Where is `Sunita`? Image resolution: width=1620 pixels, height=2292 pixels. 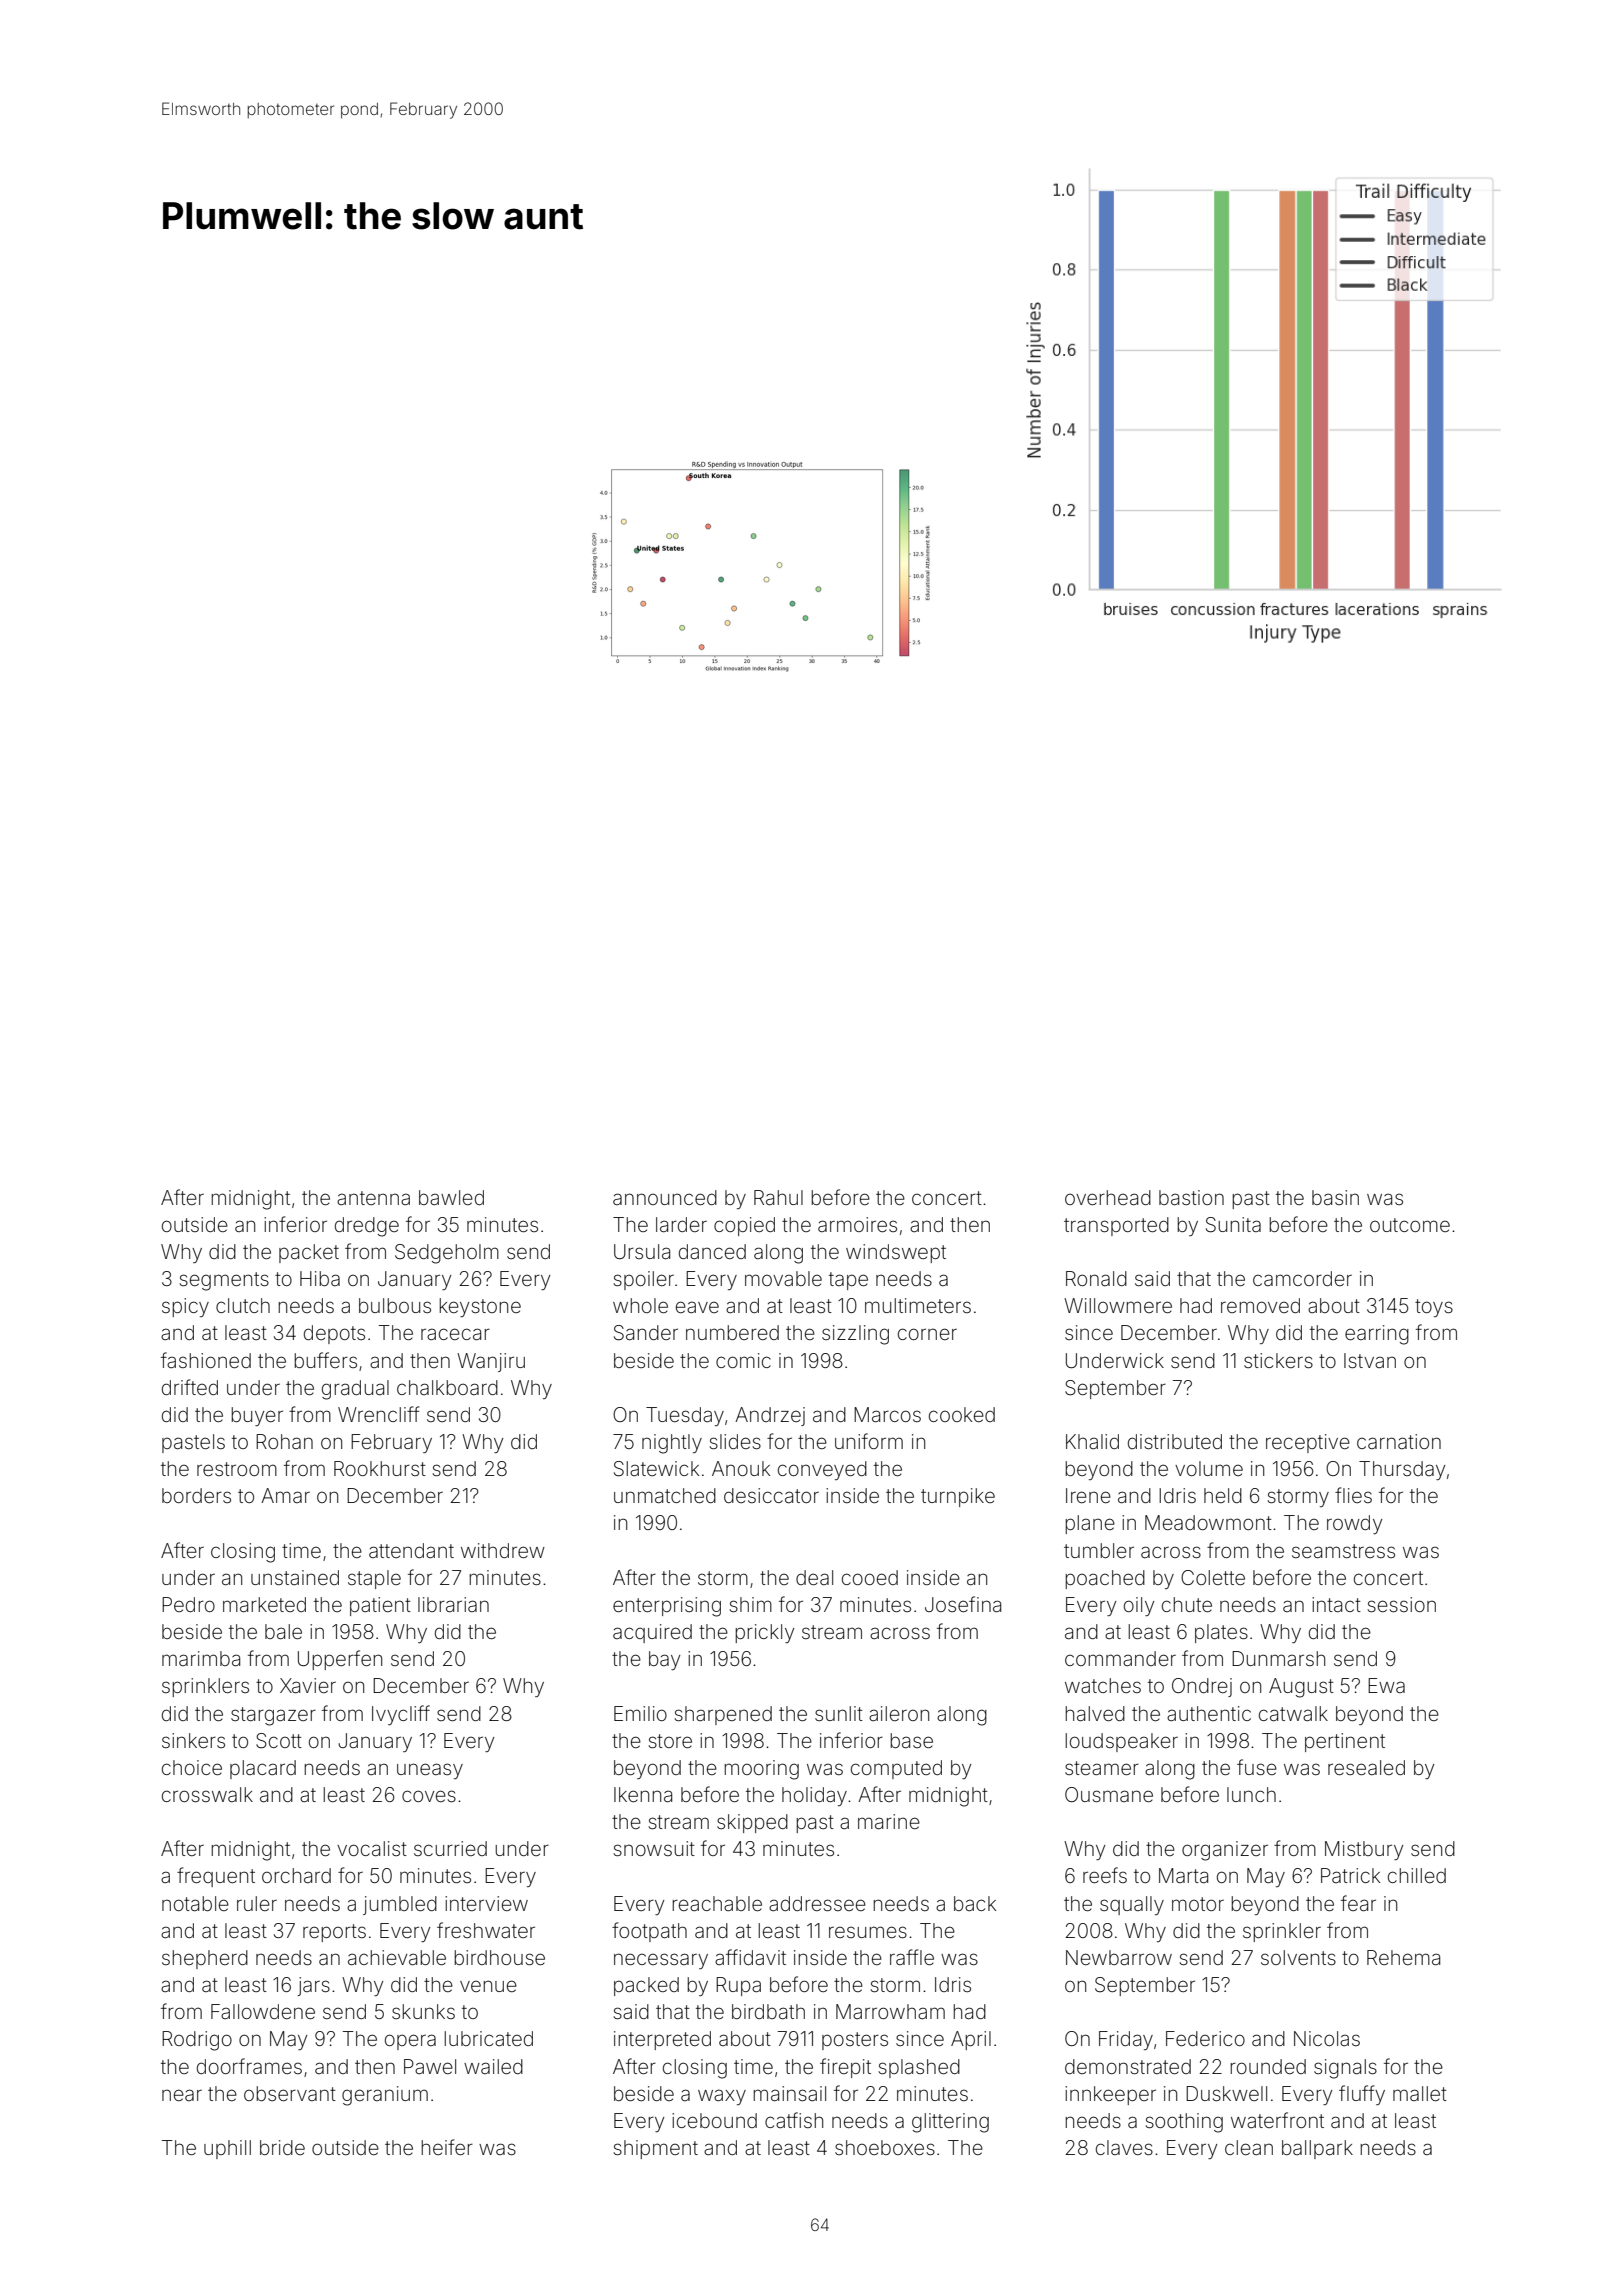
Sunita is located at coordinates (1233, 1225).
